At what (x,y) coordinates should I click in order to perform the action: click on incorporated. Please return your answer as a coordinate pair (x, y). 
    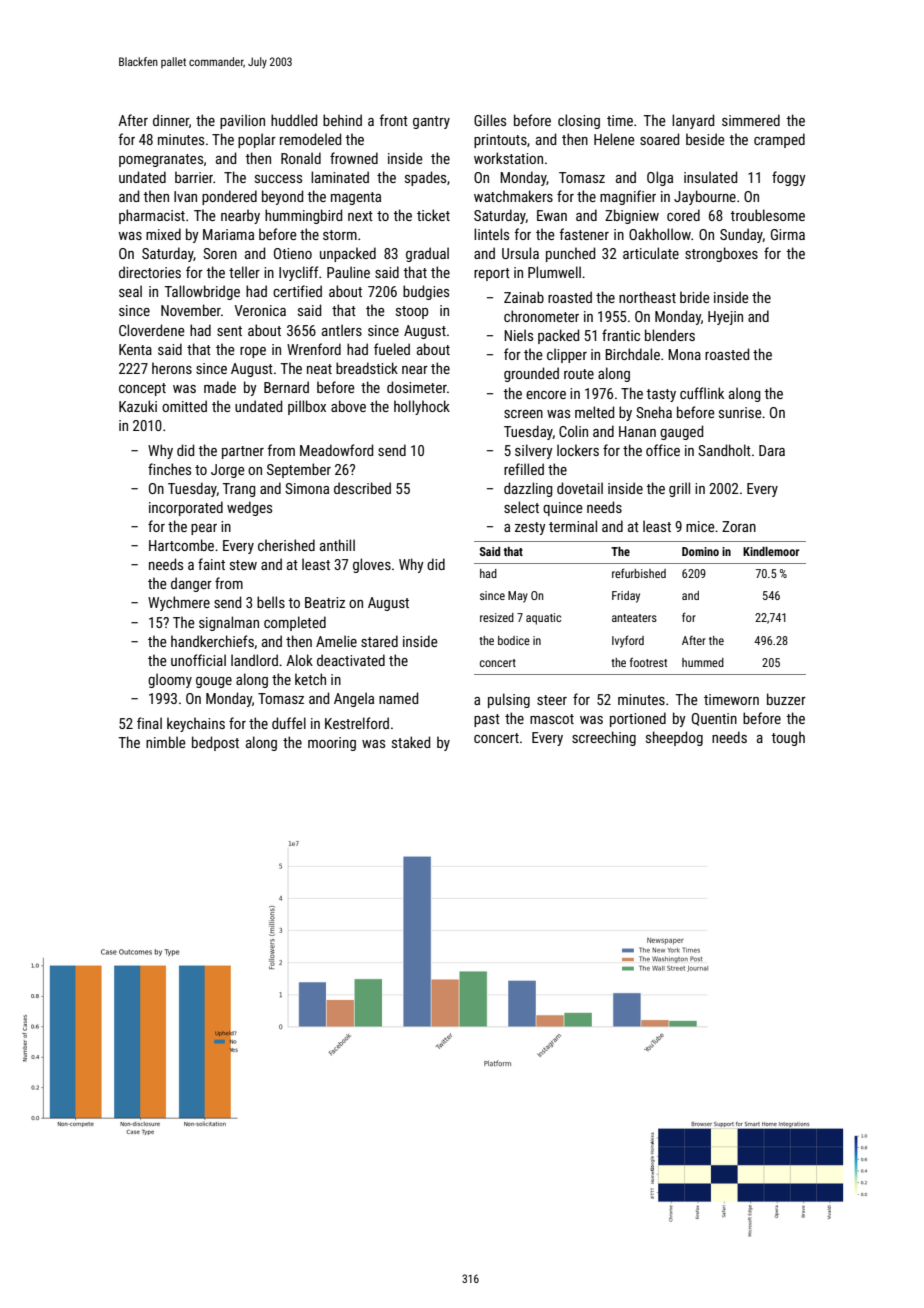
    Looking at the image, I should click on (186, 508).
